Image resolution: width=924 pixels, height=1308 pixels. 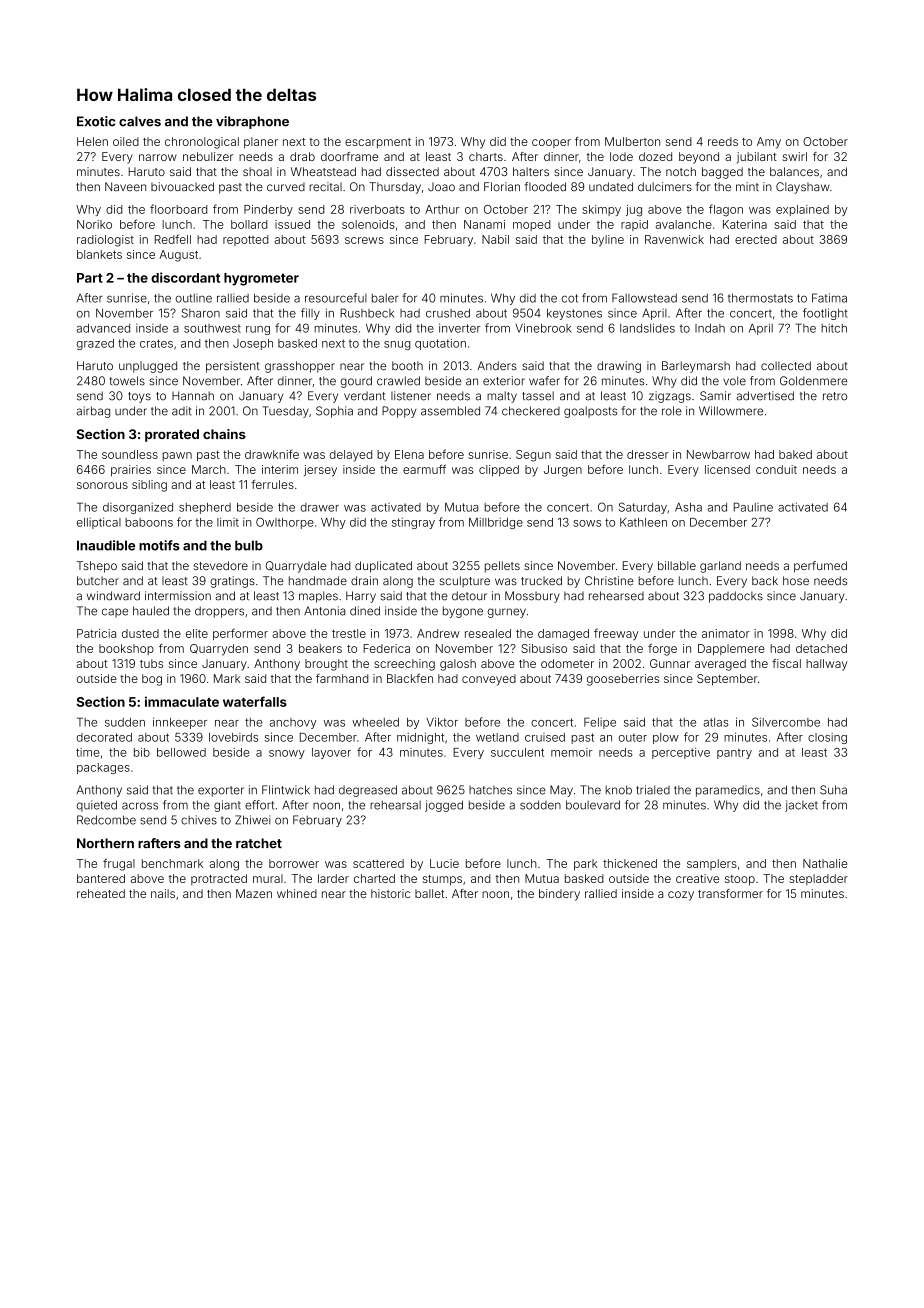 What do you see at coordinates (92, 141) in the document?
I see `Helen` at bounding box center [92, 141].
